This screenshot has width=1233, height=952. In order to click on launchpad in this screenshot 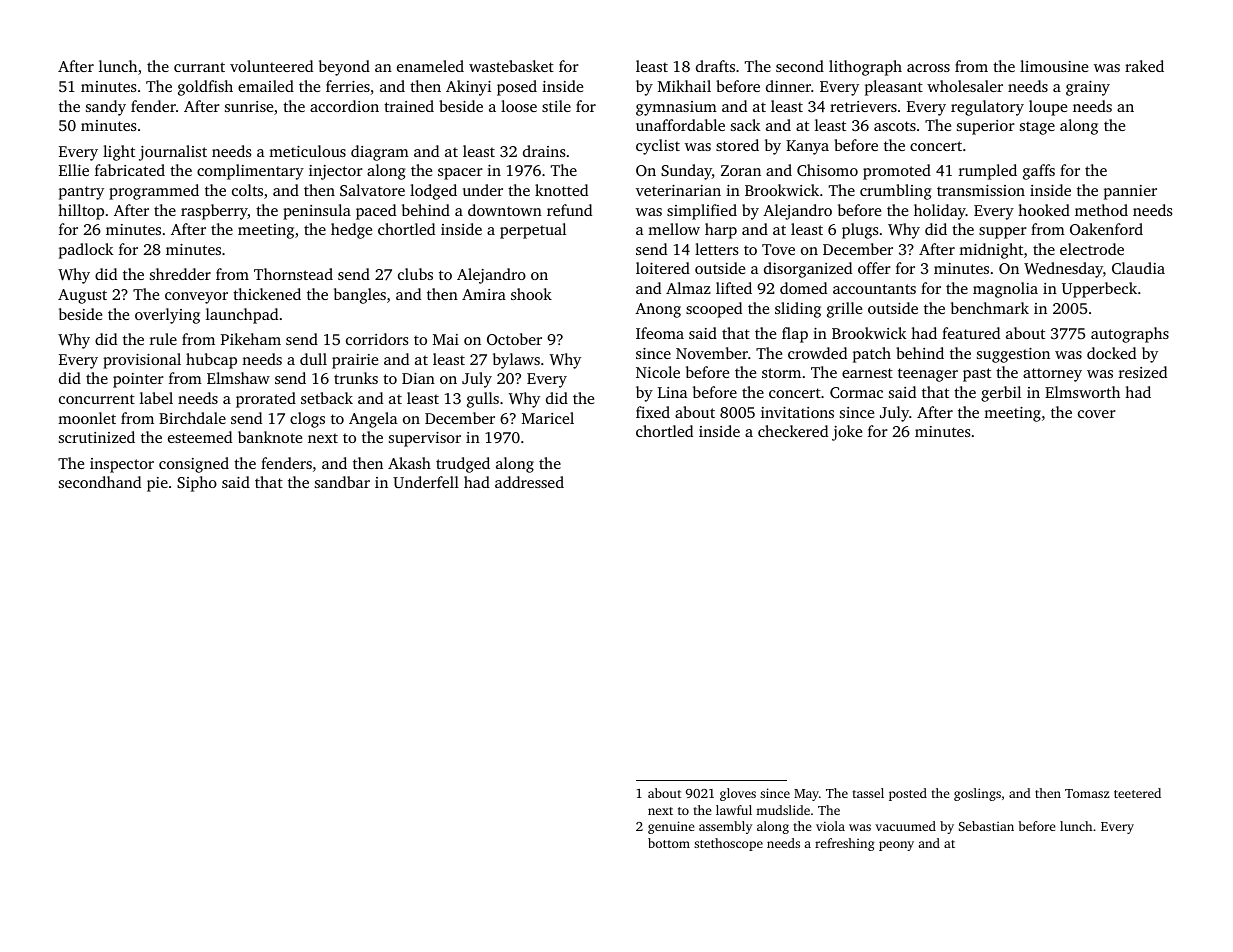, I will do `click(242, 316)`.
